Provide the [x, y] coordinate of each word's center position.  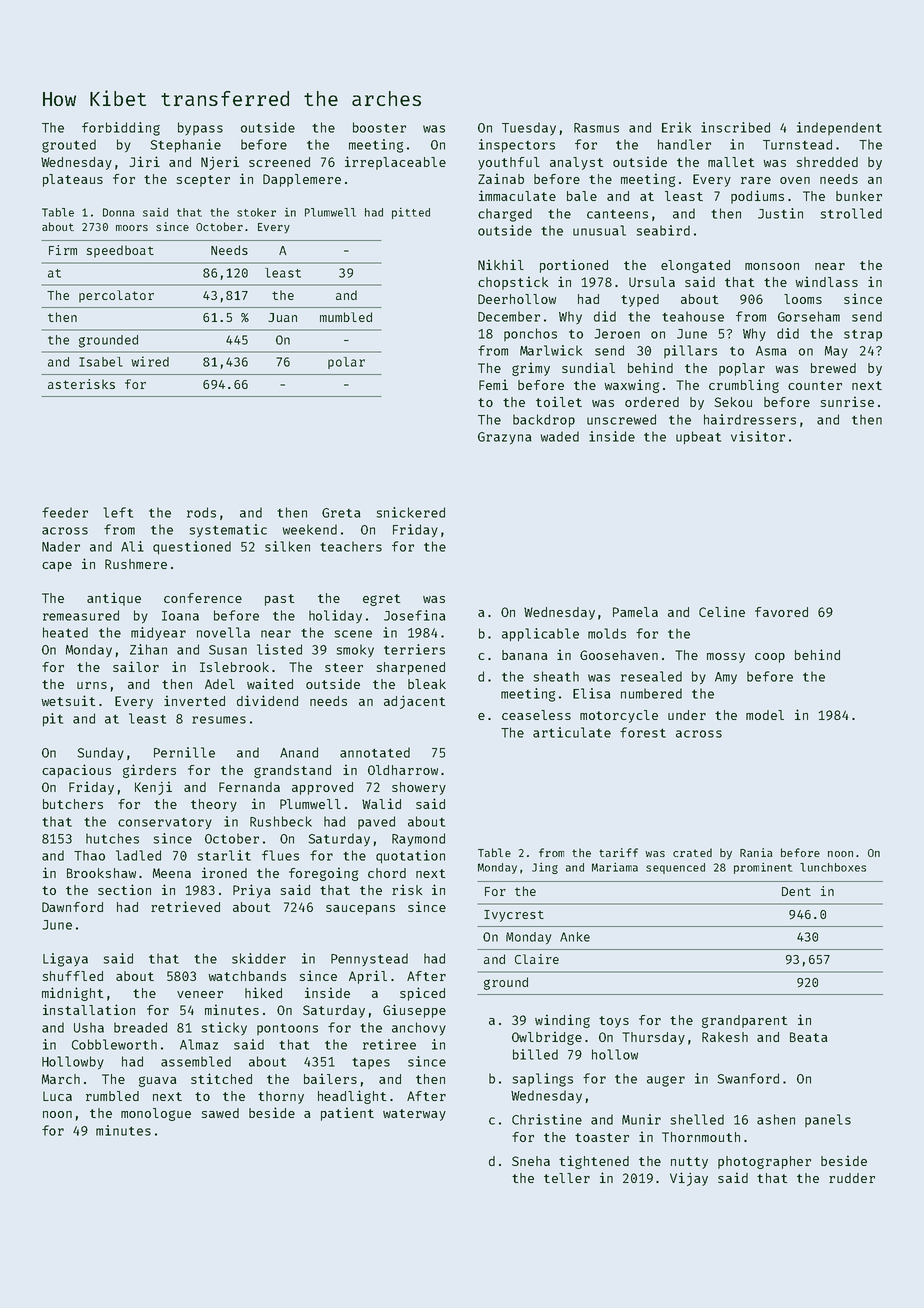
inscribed [735, 127]
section [124, 889]
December [509, 316]
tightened [594, 1162]
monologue [156, 1114]
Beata [809, 1037]
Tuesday [529, 129]
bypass [200, 129]
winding [562, 1021]
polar [346, 363]
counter [815, 385]
